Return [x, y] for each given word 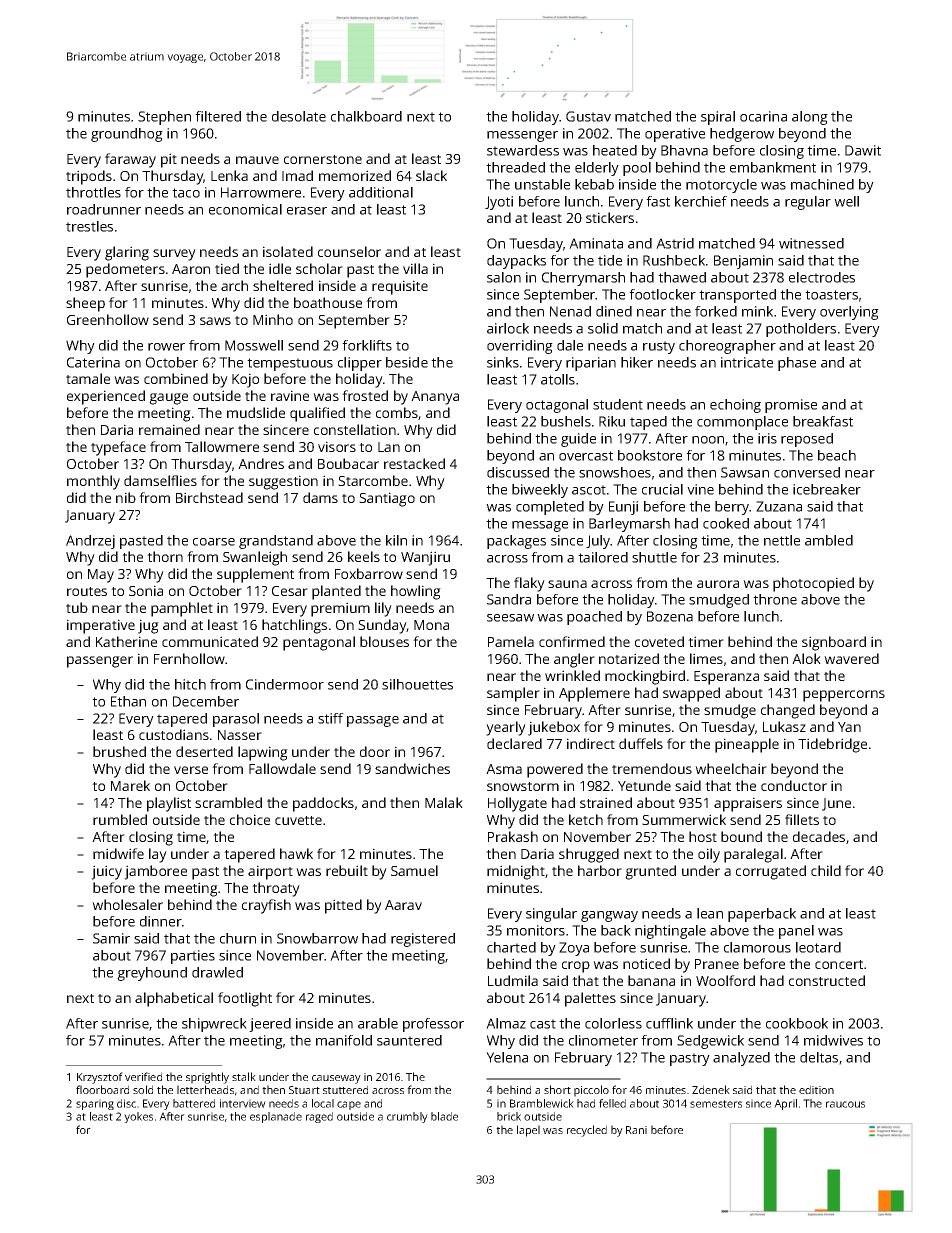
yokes [138, 1117]
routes [87, 591]
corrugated [771, 872]
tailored [603, 557]
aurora [718, 584]
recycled [587, 1131]
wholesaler [127, 904]
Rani [636, 1130]
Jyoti [499, 203]
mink [757, 311]
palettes [590, 999]
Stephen [164, 118]
